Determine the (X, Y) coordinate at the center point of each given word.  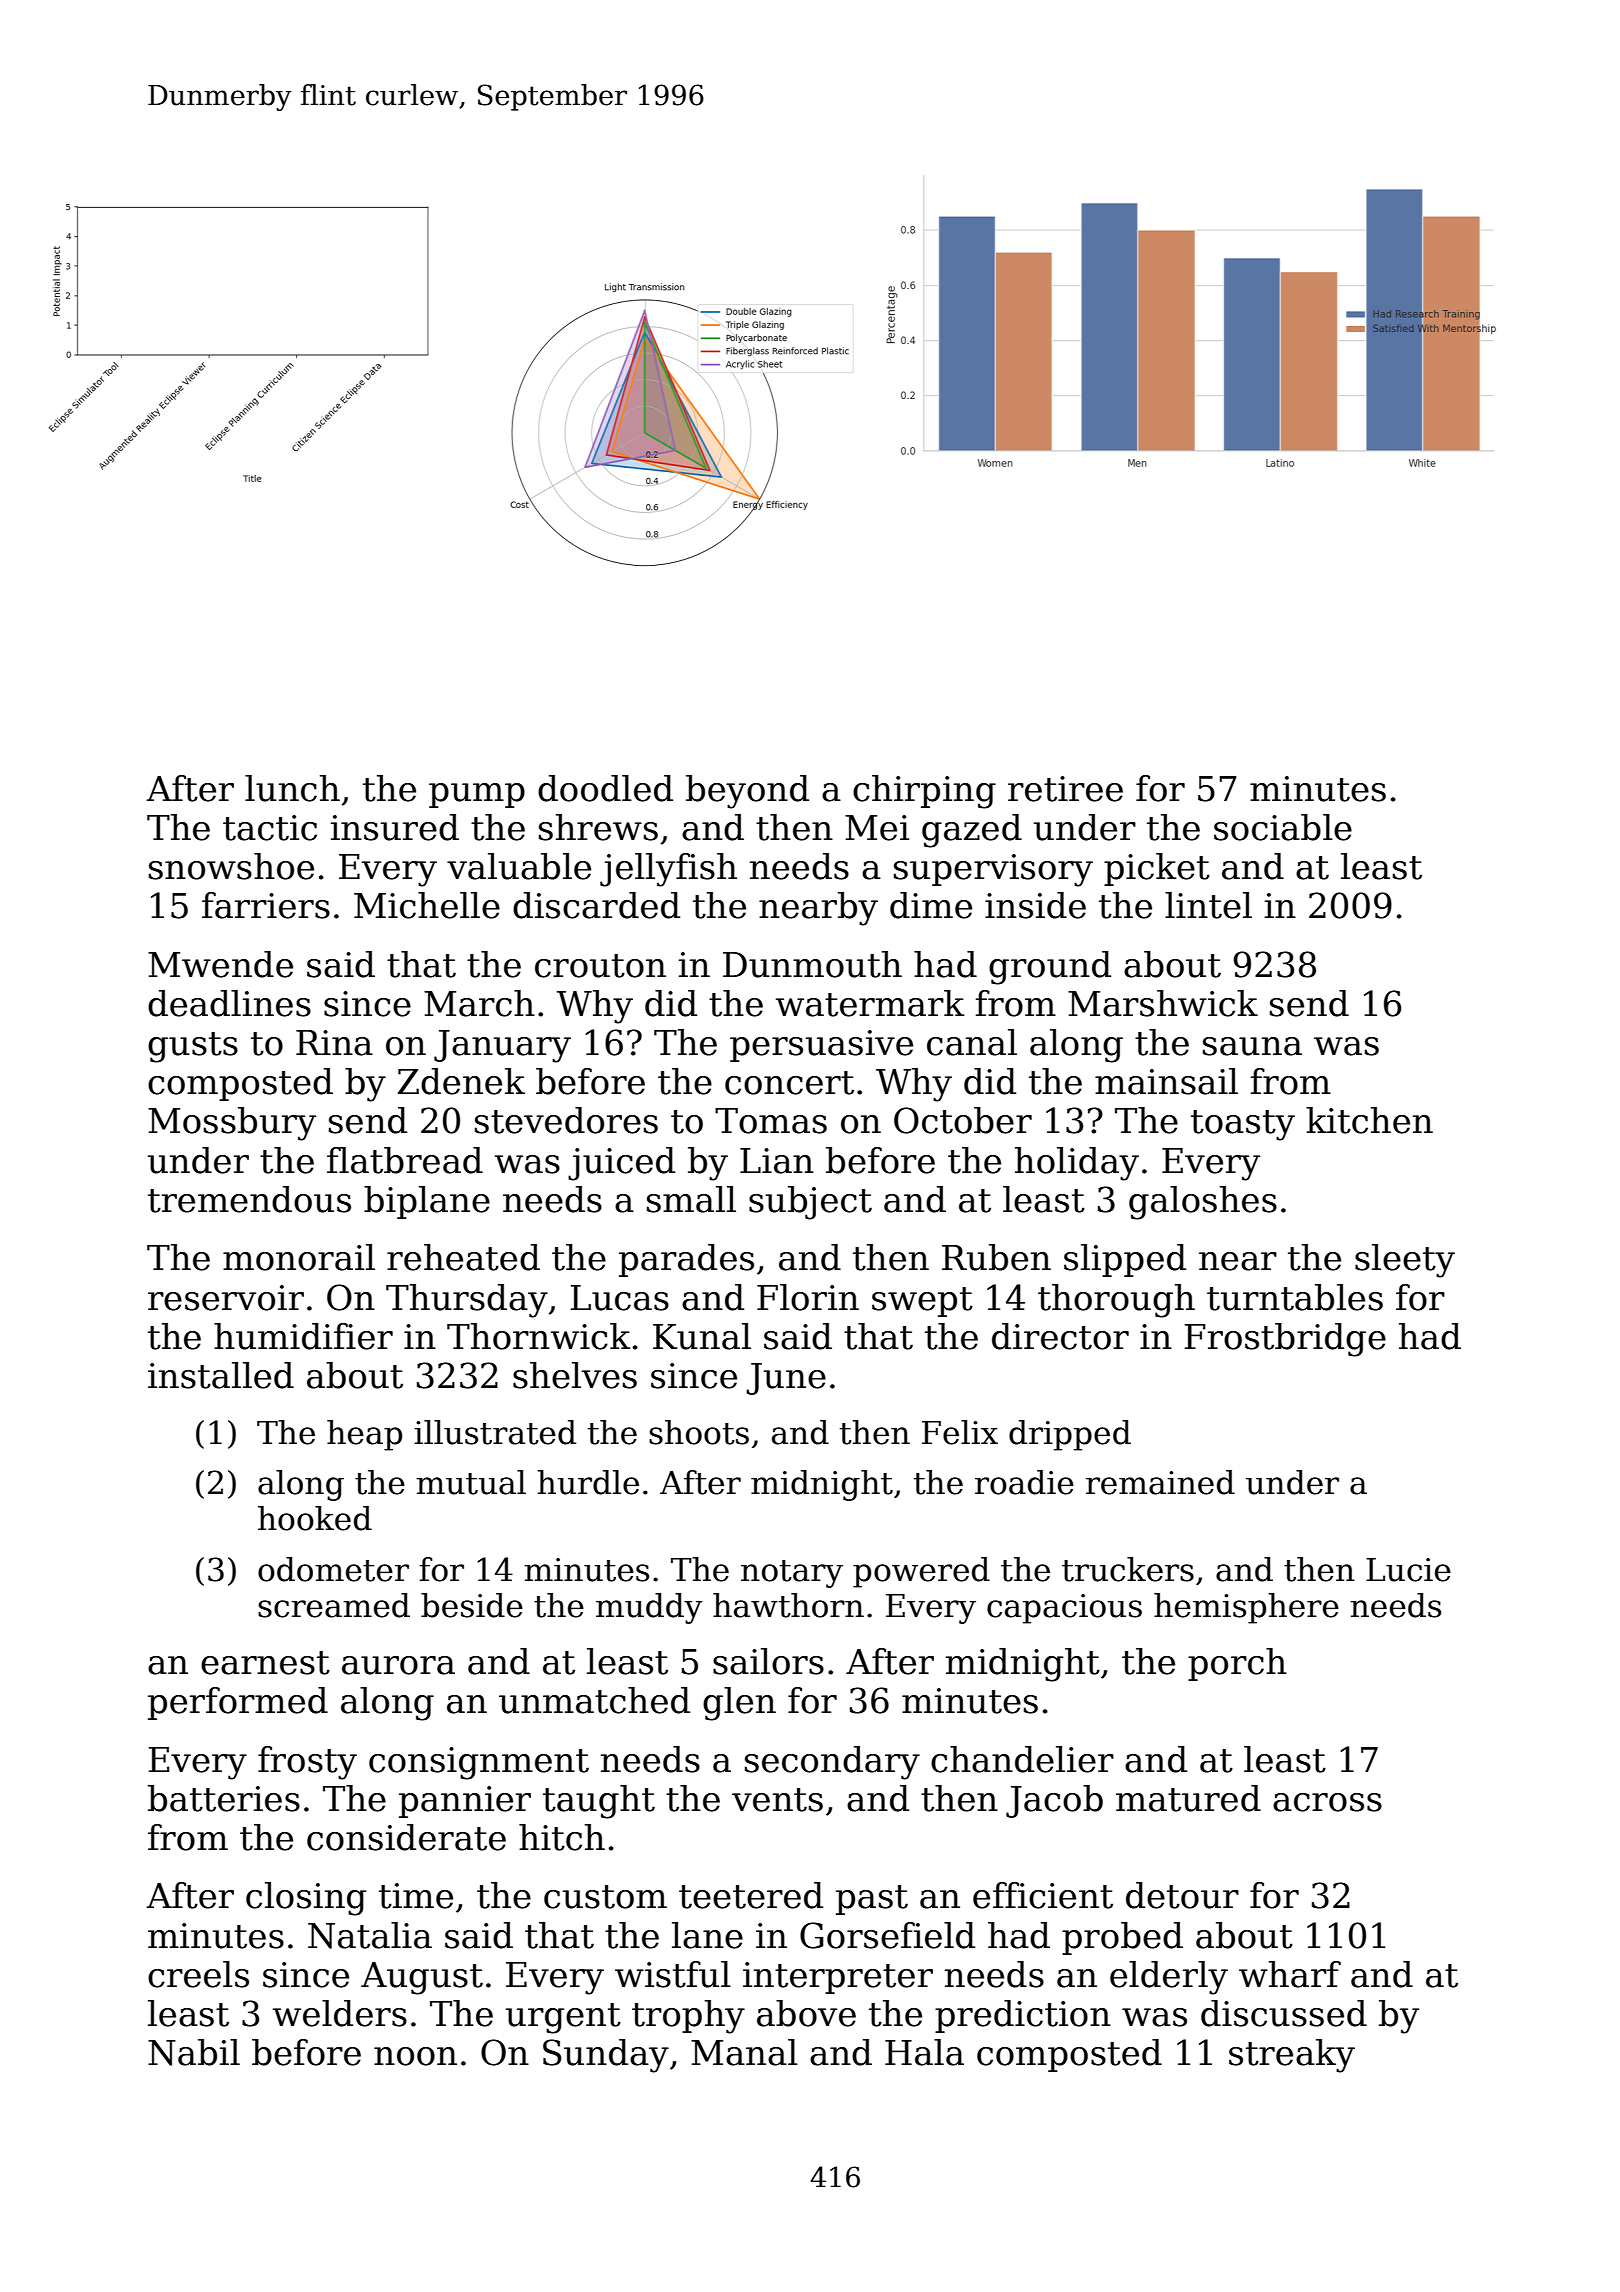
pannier (465, 1802)
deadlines (229, 1003)
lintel (1208, 905)
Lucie (1408, 1570)
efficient (1043, 1895)
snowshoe (231, 866)
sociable (1283, 827)
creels (198, 1974)
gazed (972, 831)
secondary (832, 1763)
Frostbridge (1285, 1340)
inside (1035, 905)
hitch (562, 1837)
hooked (315, 1518)
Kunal (702, 1336)
